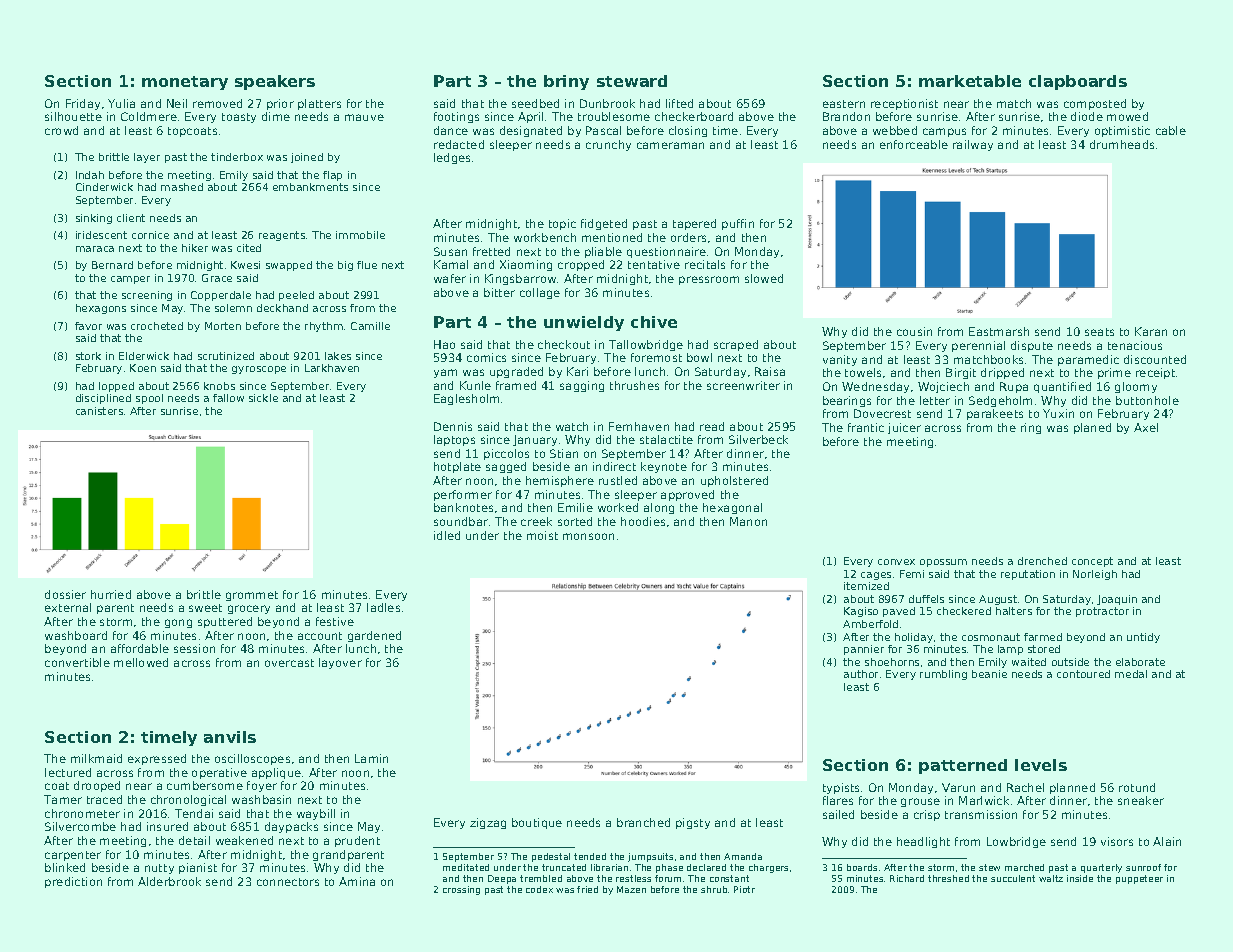 The width and height of the document is (1233, 952). Describe the element at coordinates (575, 521) in the document. I see `sorted` at that location.
